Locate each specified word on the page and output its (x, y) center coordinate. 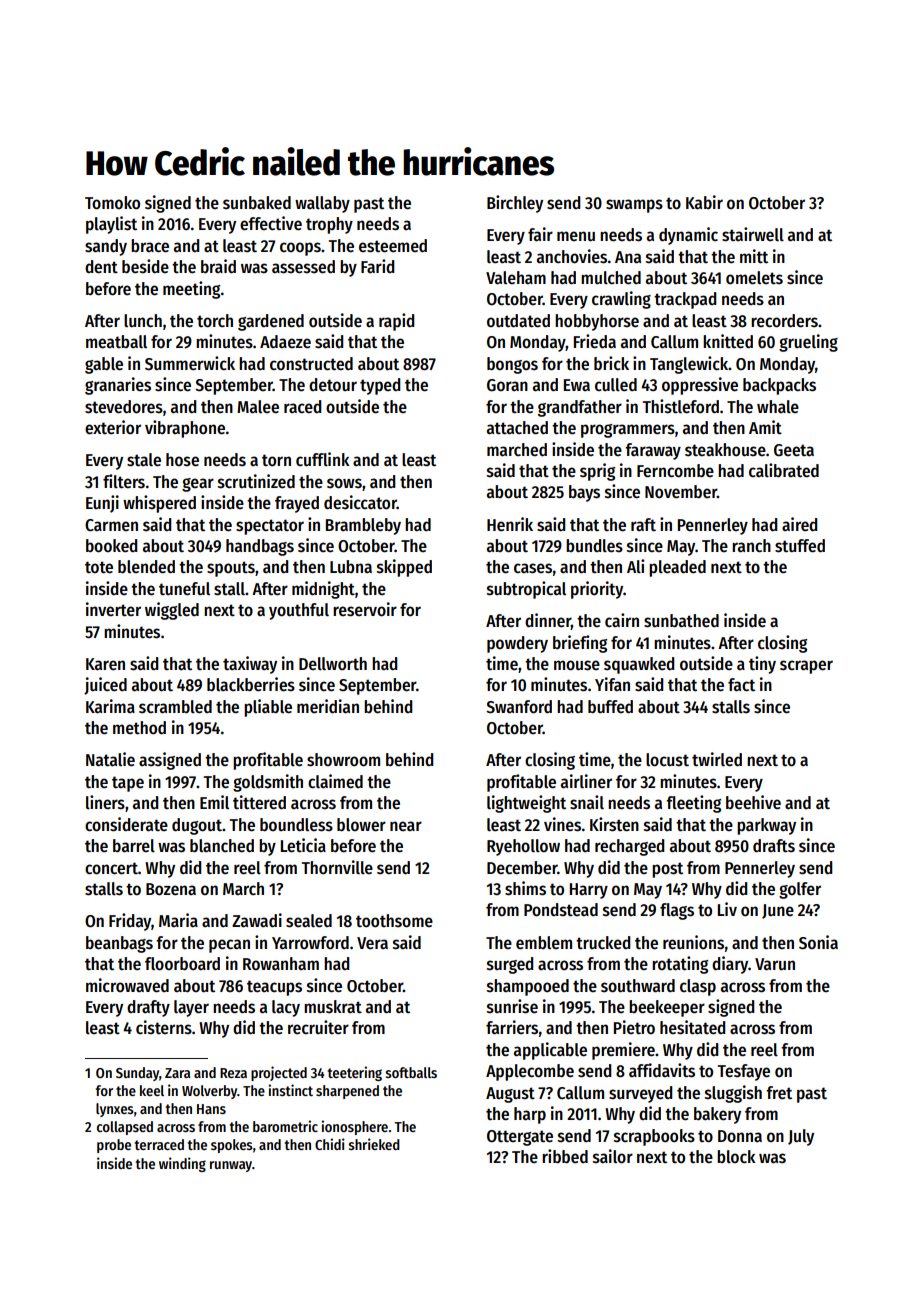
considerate (126, 824)
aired (799, 524)
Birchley (515, 204)
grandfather (580, 408)
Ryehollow (523, 847)
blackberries (251, 684)
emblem (544, 943)
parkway (766, 826)
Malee (258, 407)
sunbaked (257, 203)
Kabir (704, 202)
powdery (517, 644)
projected (279, 1073)
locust (667, 760)
